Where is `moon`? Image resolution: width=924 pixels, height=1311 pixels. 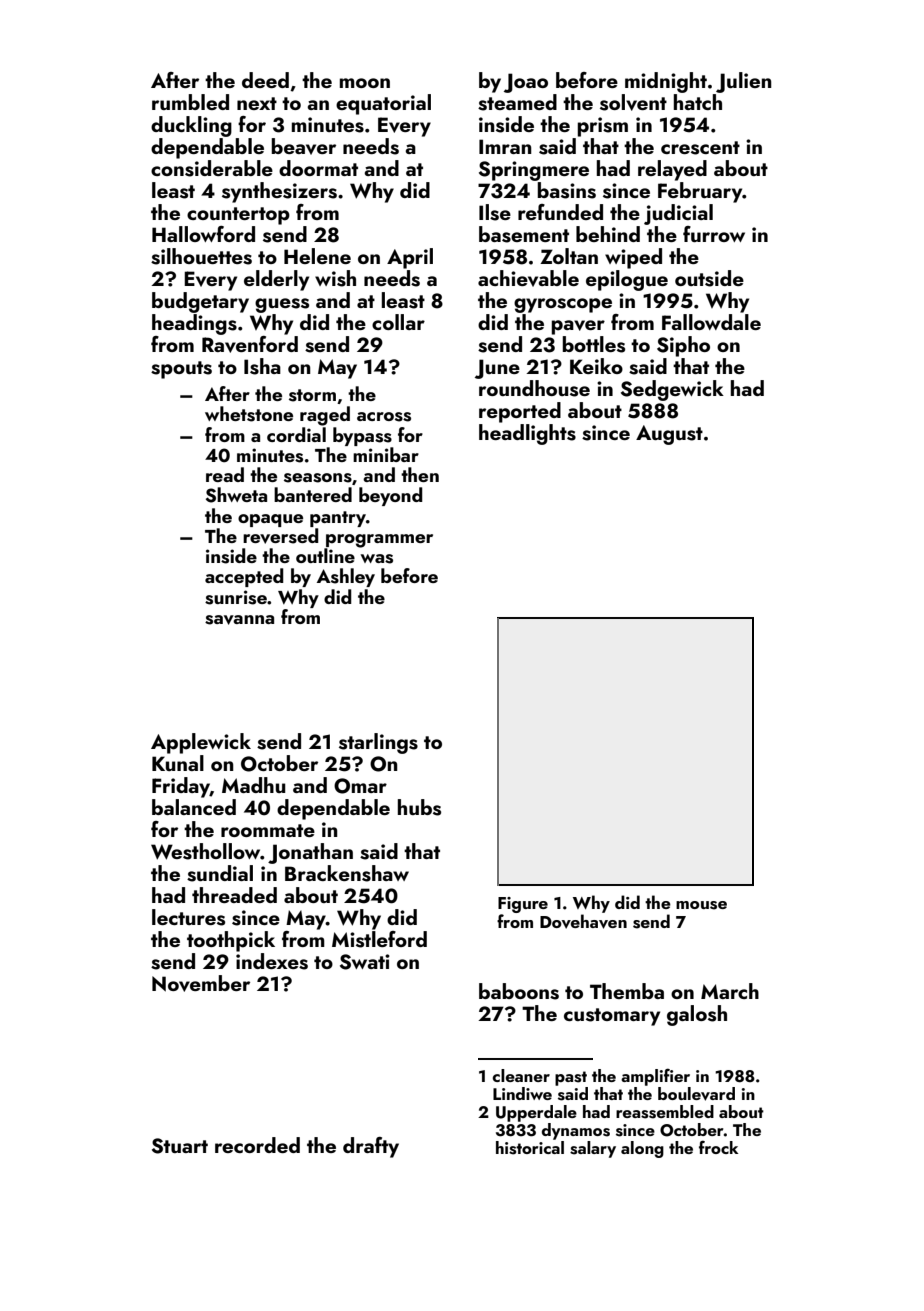
moon is located at coordinates (365, 83).
